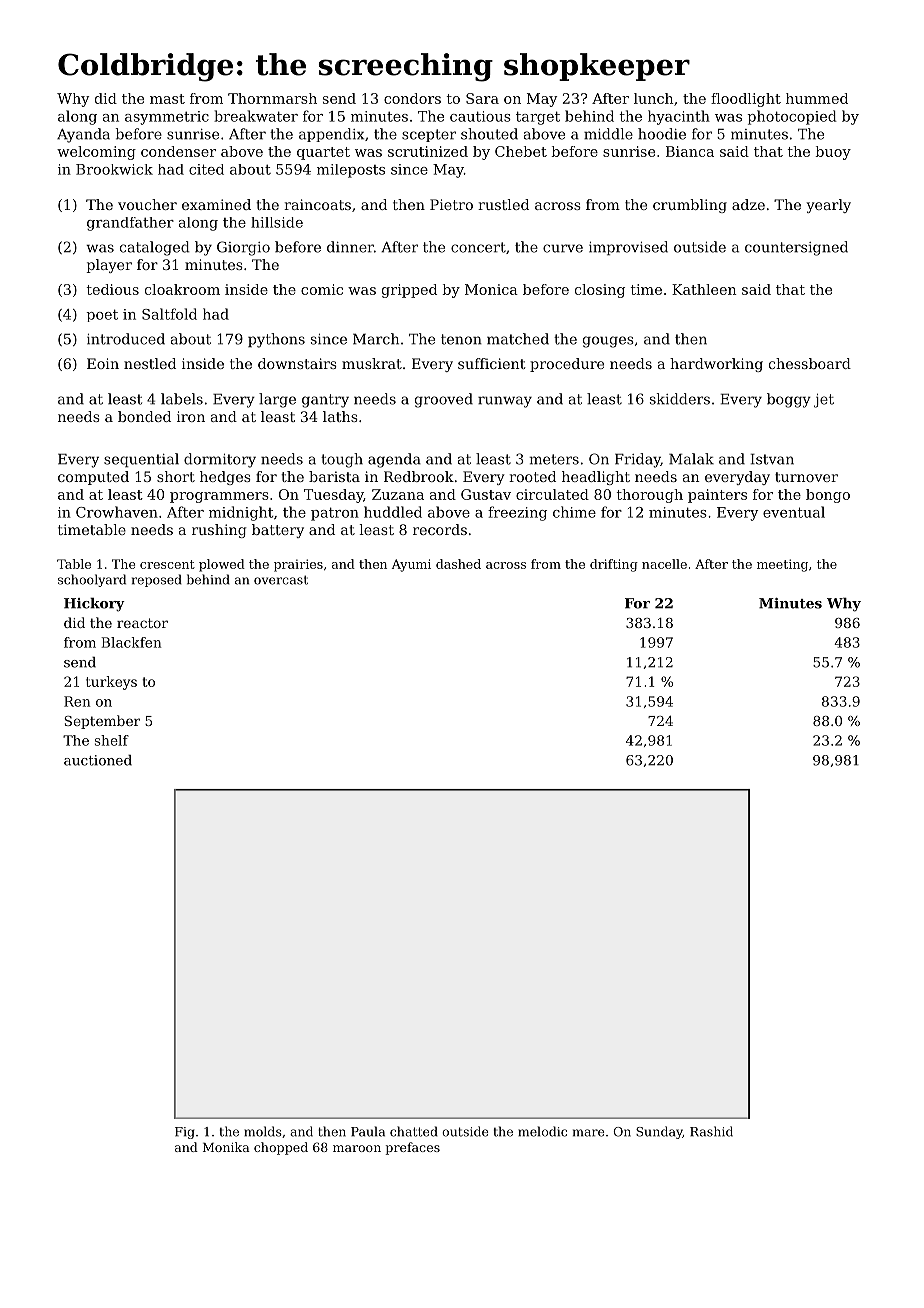 This screenshot has width=924, height=1308. What do you see at coordinates (478, 247) in the screenshot?
I see `concert` at bounding box center [478, 247].
